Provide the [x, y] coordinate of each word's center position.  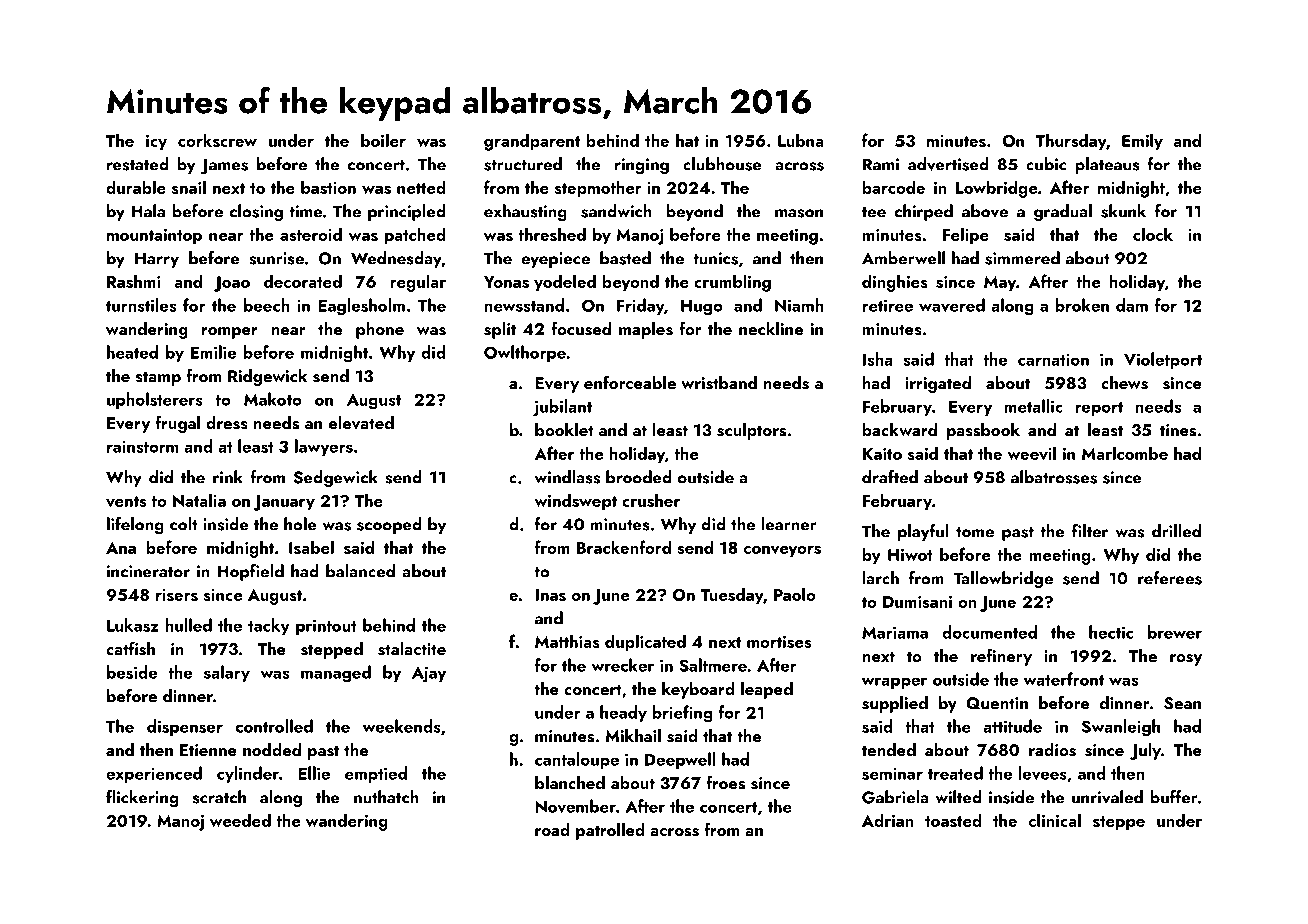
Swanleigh [1121, 728]
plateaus [1107, 165]
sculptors [751, 431]
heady [623, 713]
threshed [552, 234]
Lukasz [133, 625]
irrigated [938, 384]
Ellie [314, 773]
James [224, 166]
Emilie [213, 352]
